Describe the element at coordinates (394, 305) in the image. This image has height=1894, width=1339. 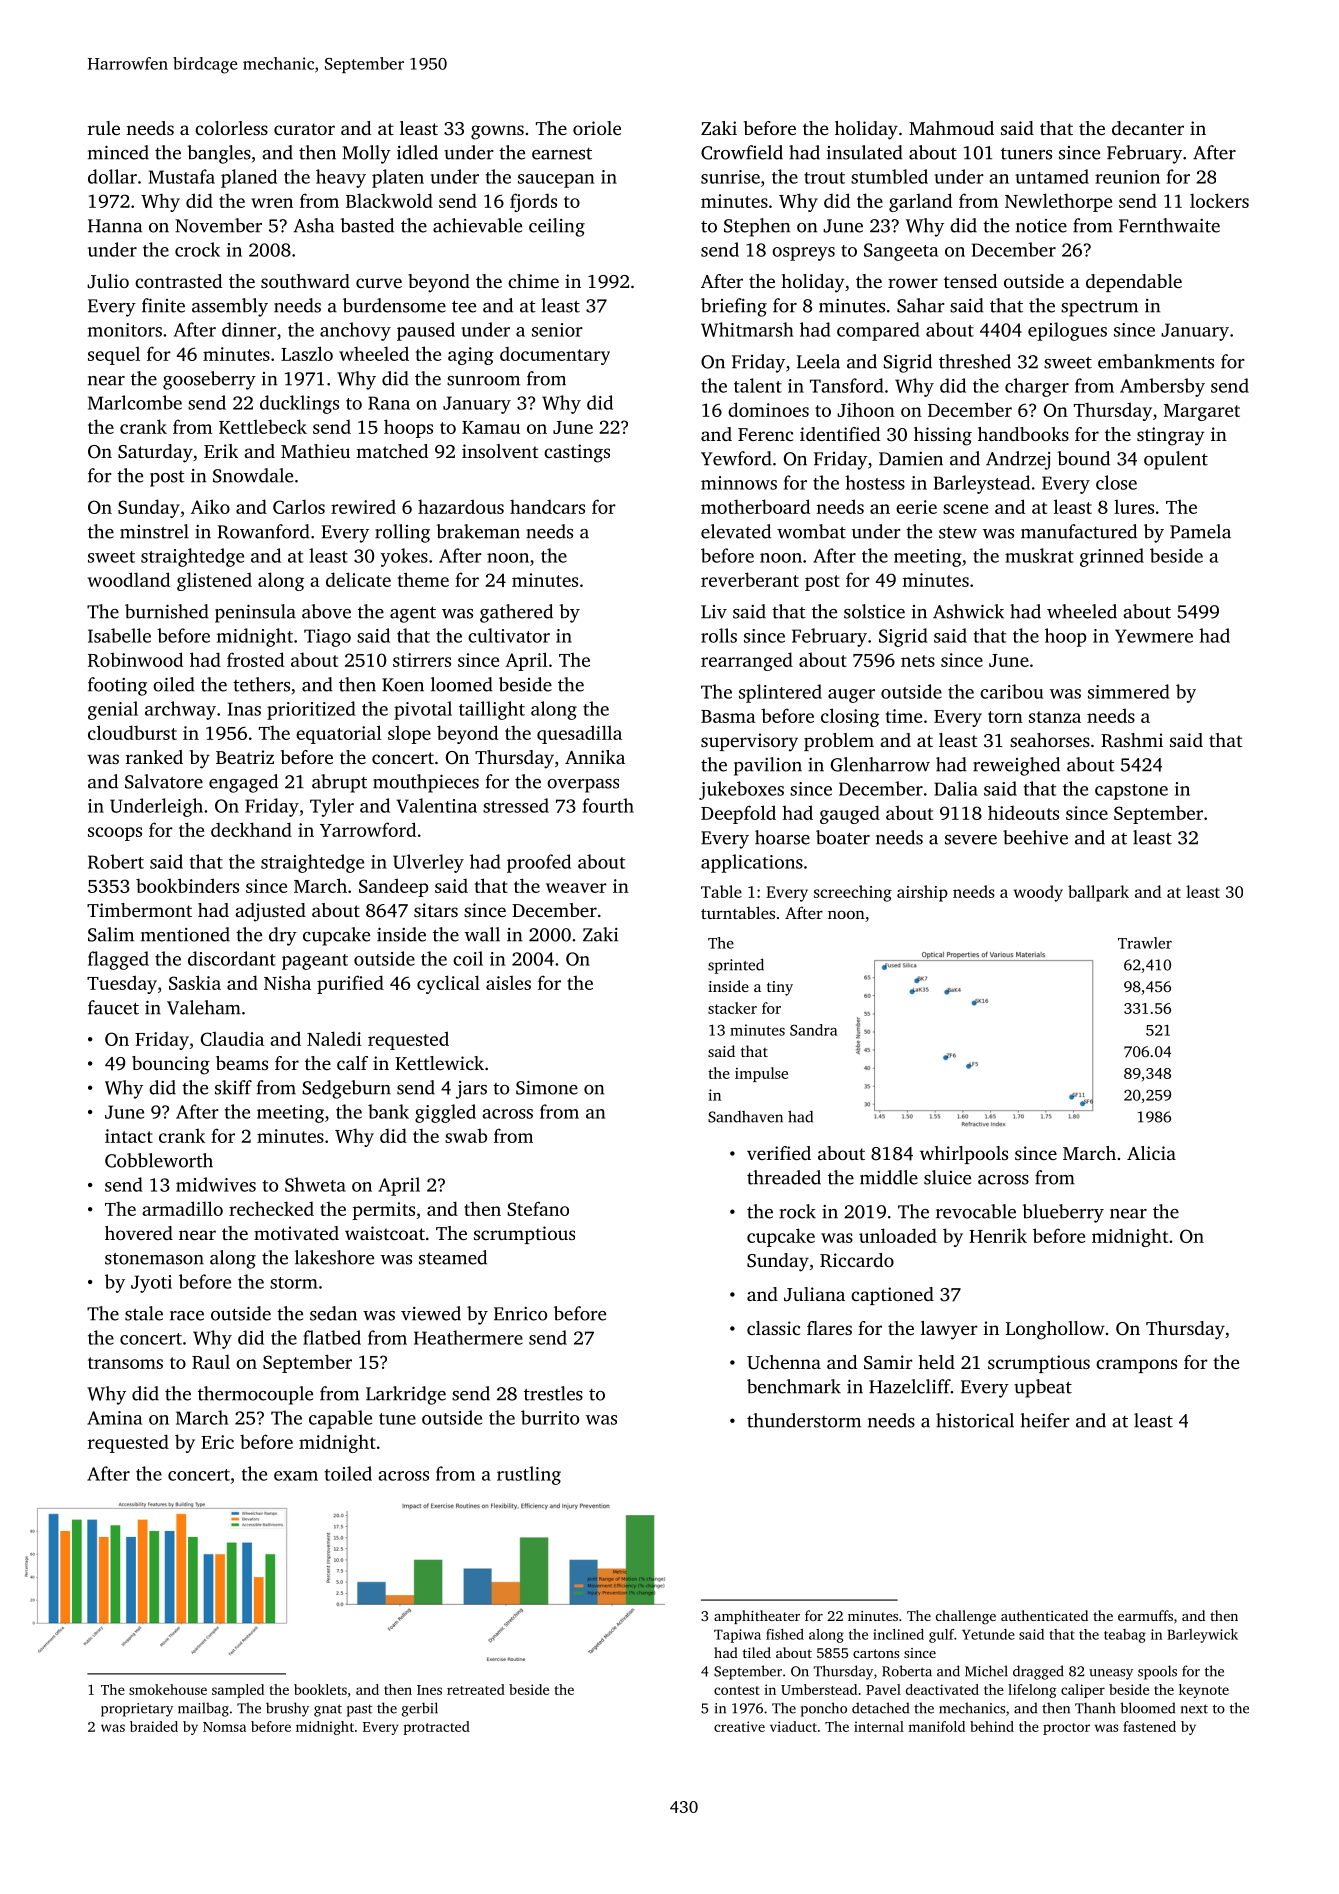
I see `burdensome` at that location.
